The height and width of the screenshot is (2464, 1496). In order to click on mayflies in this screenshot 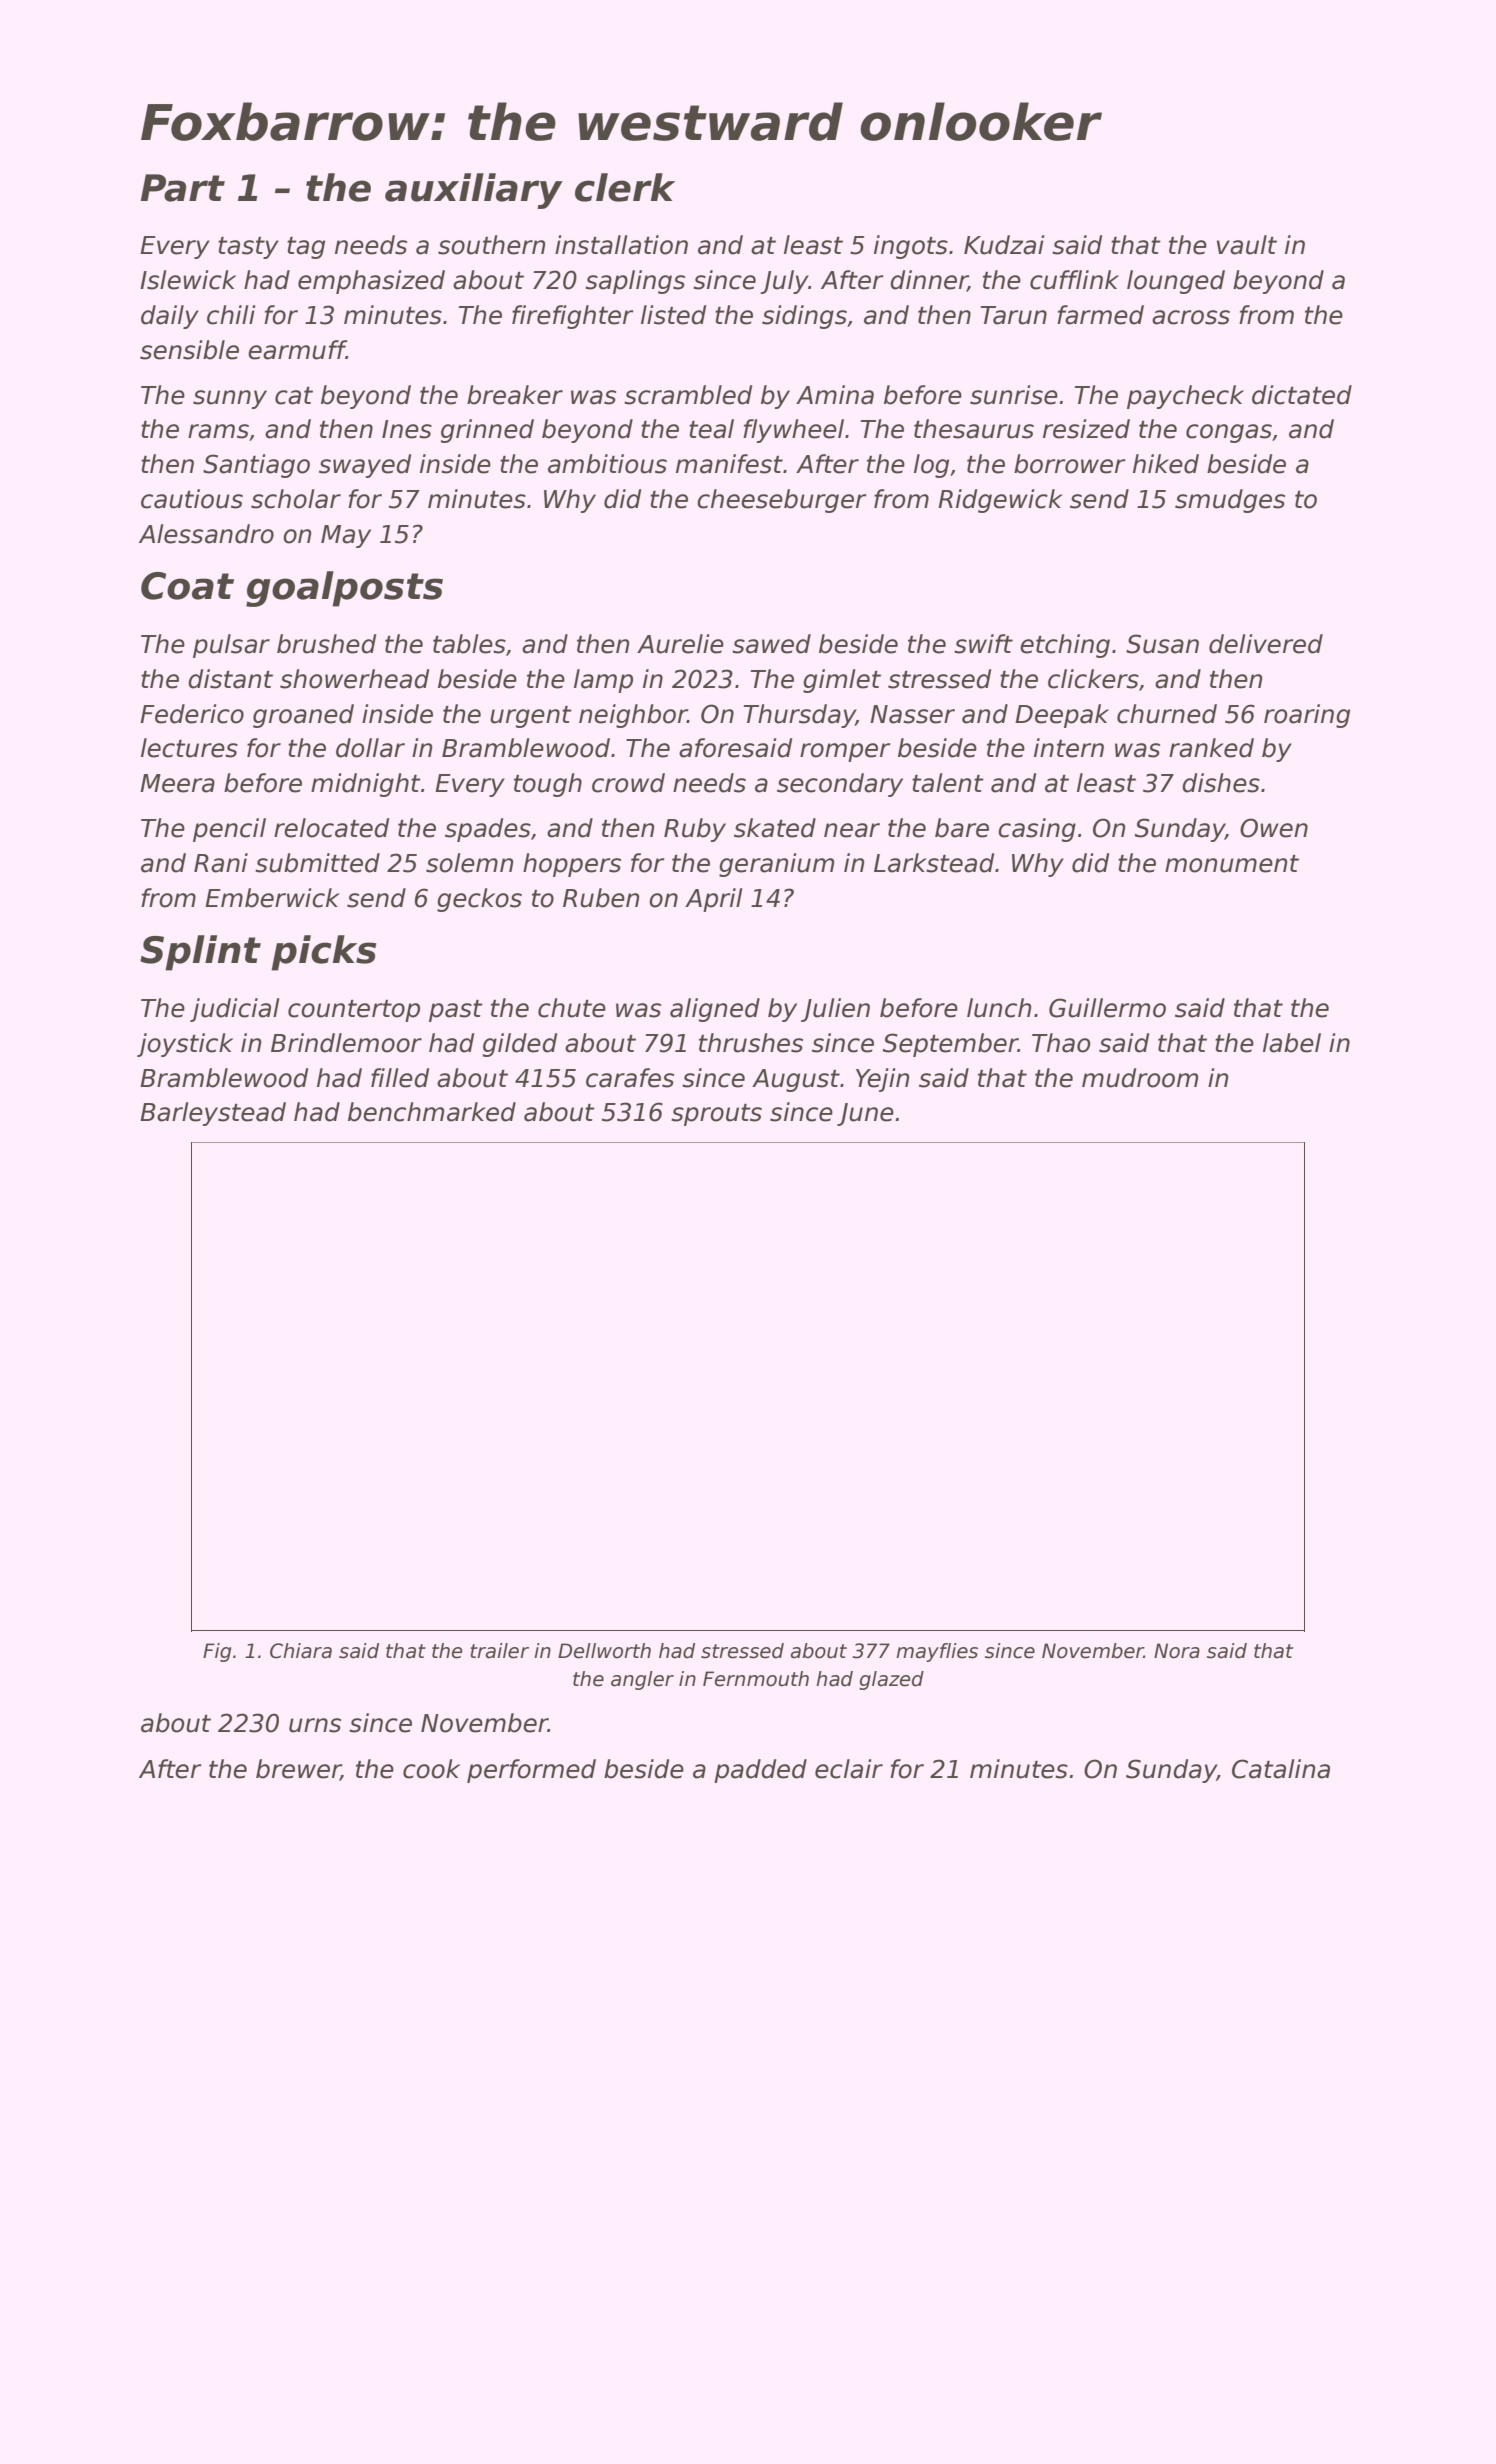, I will do `click(937, 1652)`.
